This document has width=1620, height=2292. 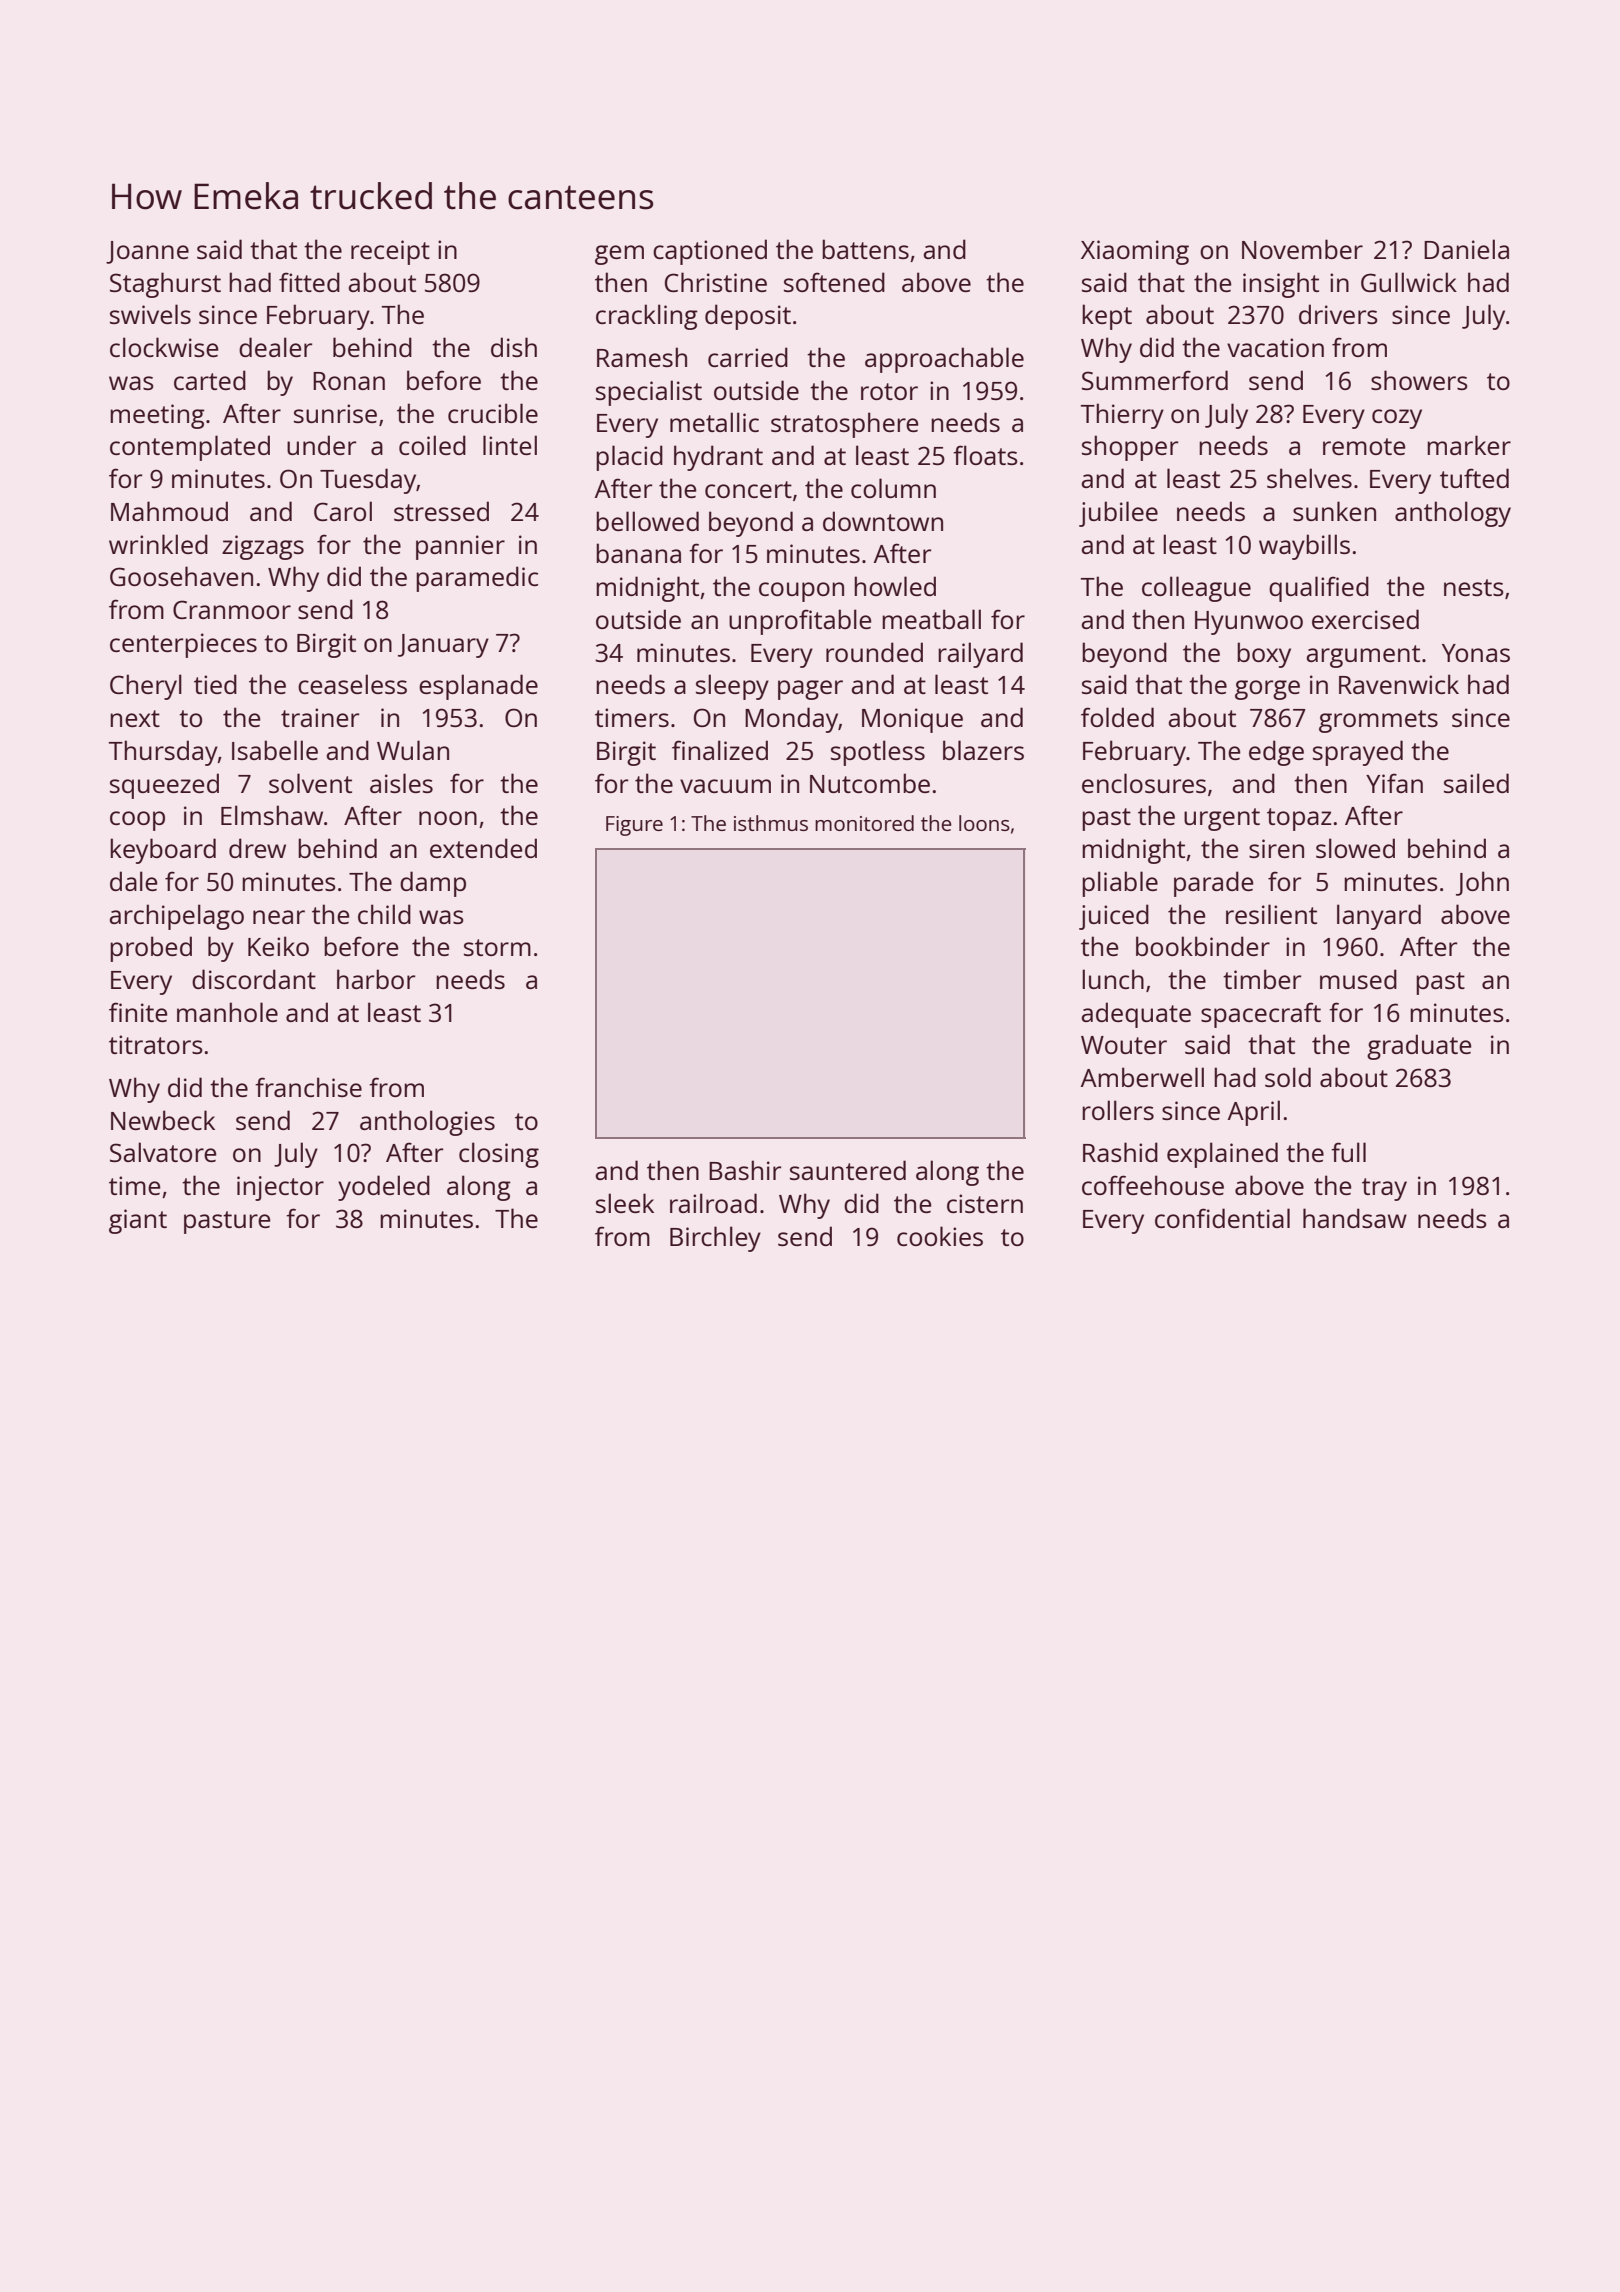 I want to click on sold, so click(x=1288, y=1077).
